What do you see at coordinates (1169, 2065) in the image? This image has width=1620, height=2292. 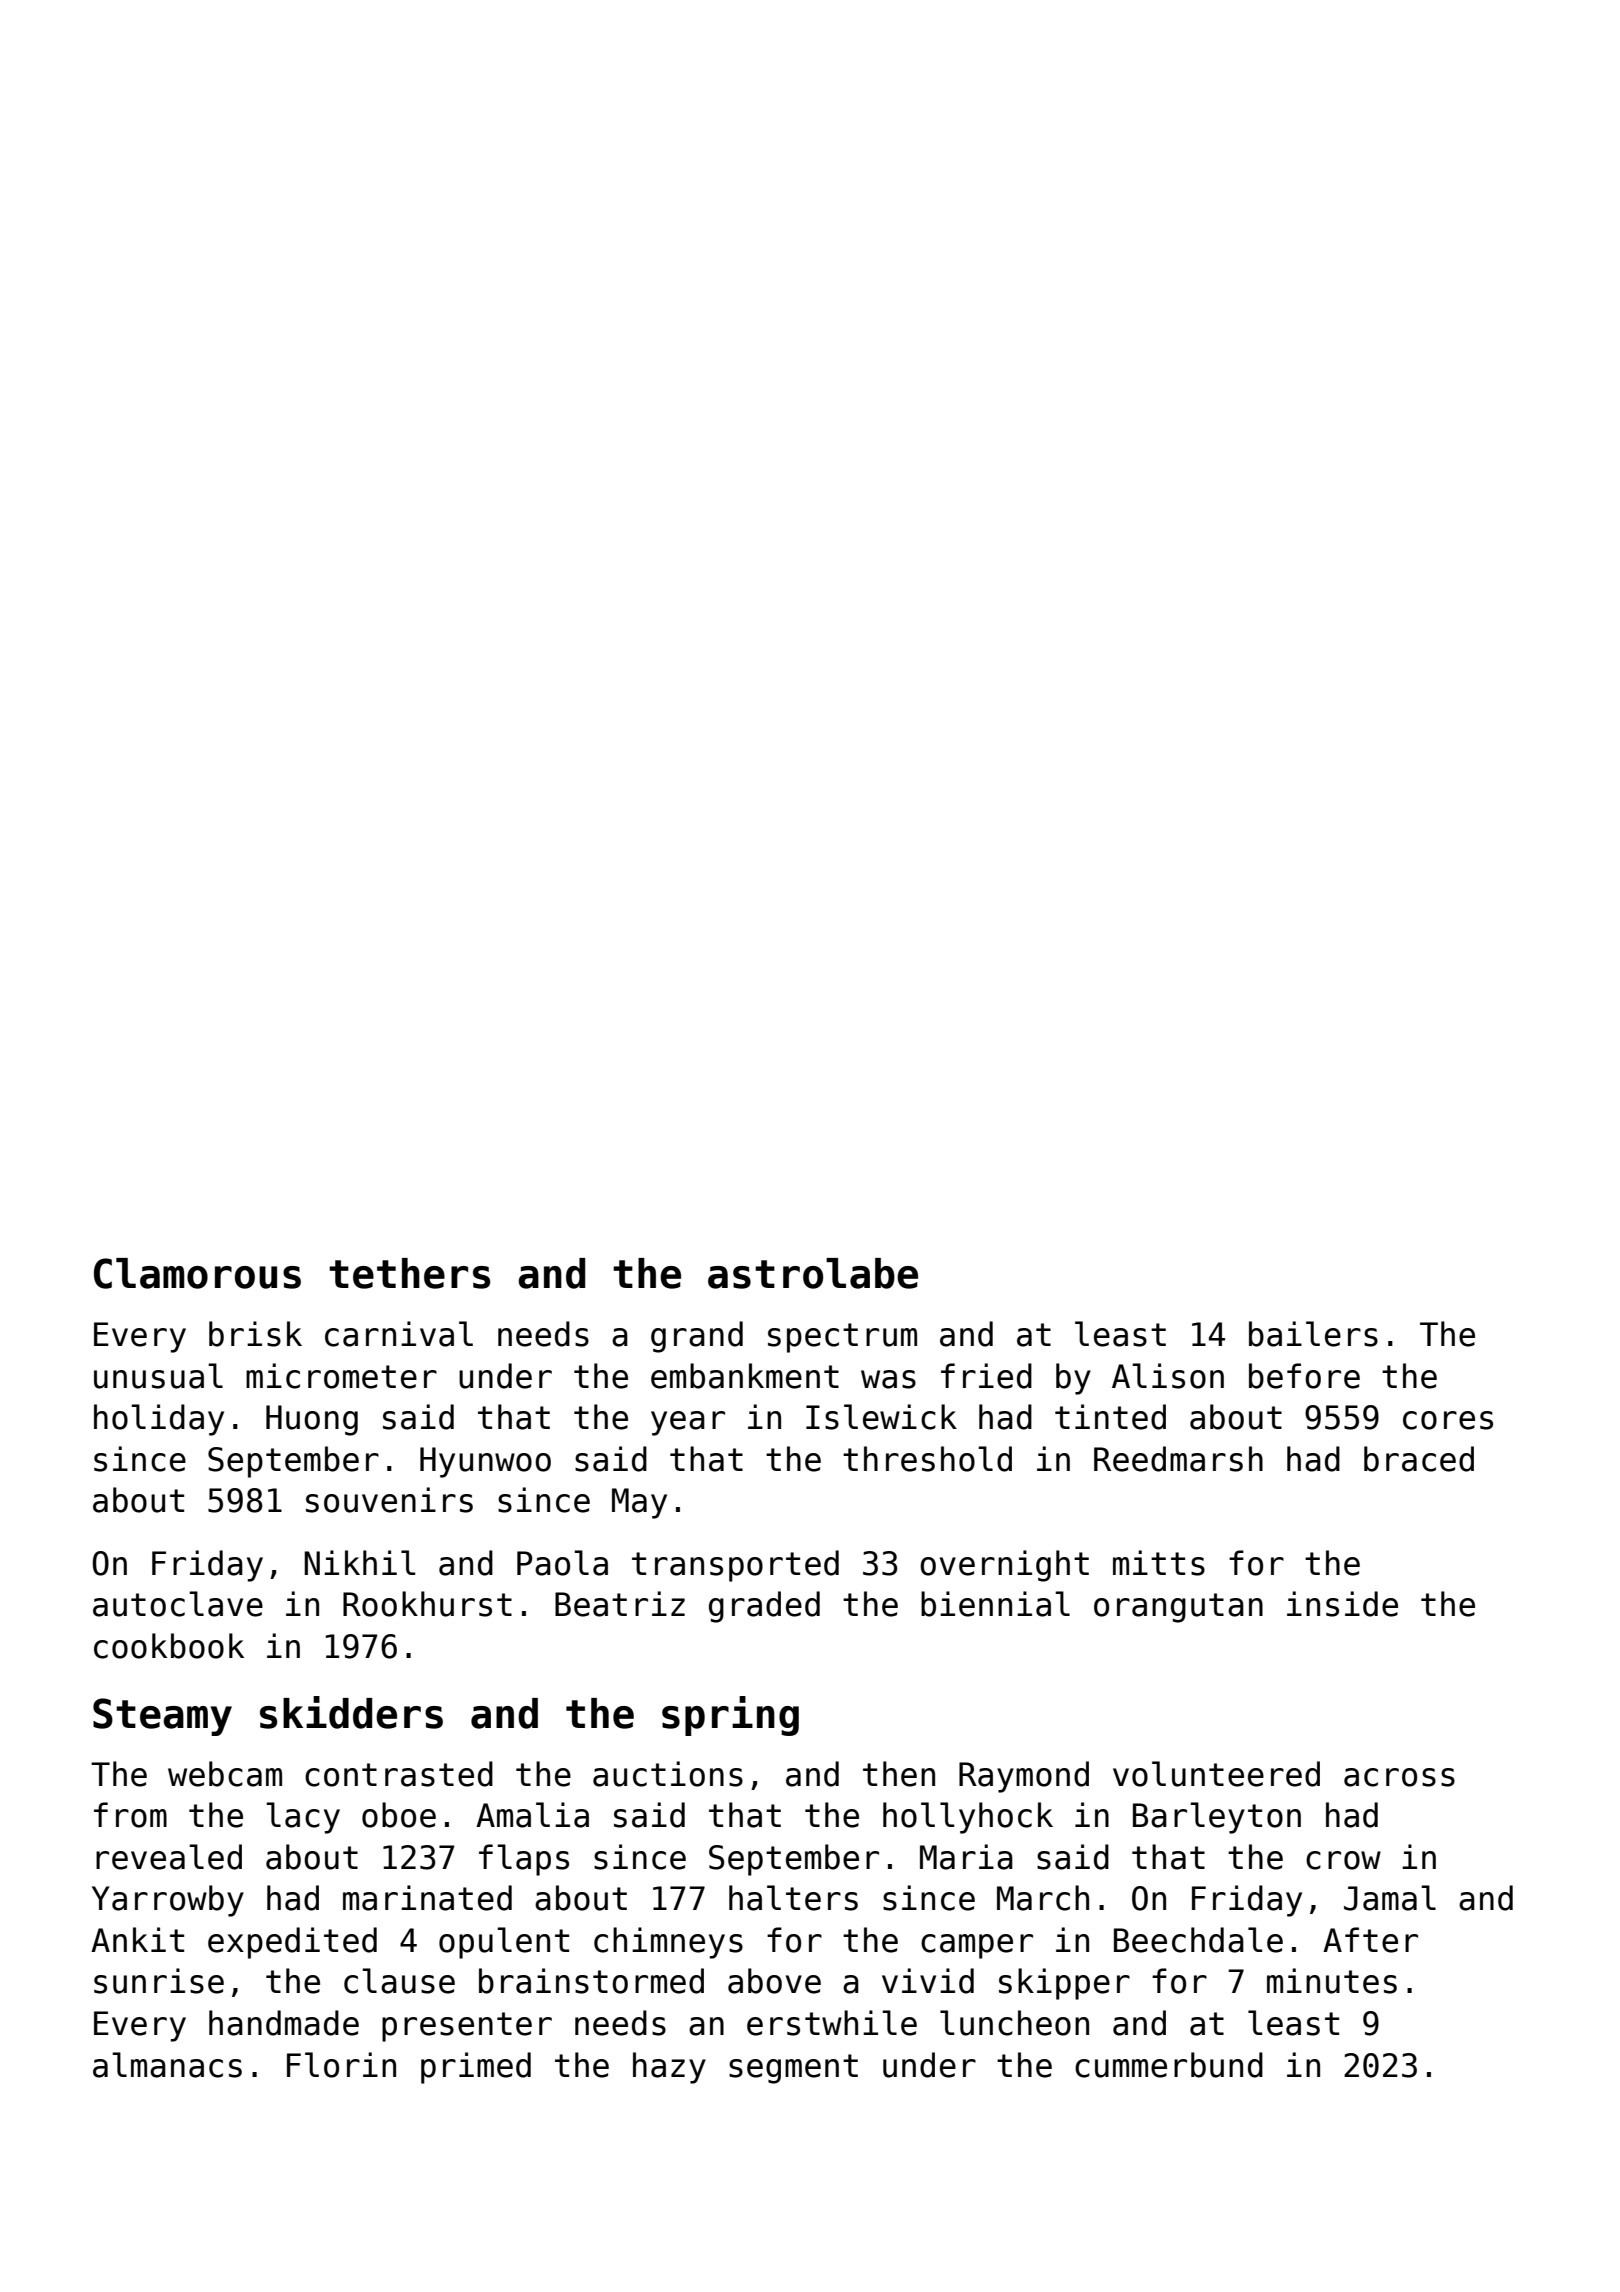 I see `cummerbund` at bounding box center [1169, 2065].
